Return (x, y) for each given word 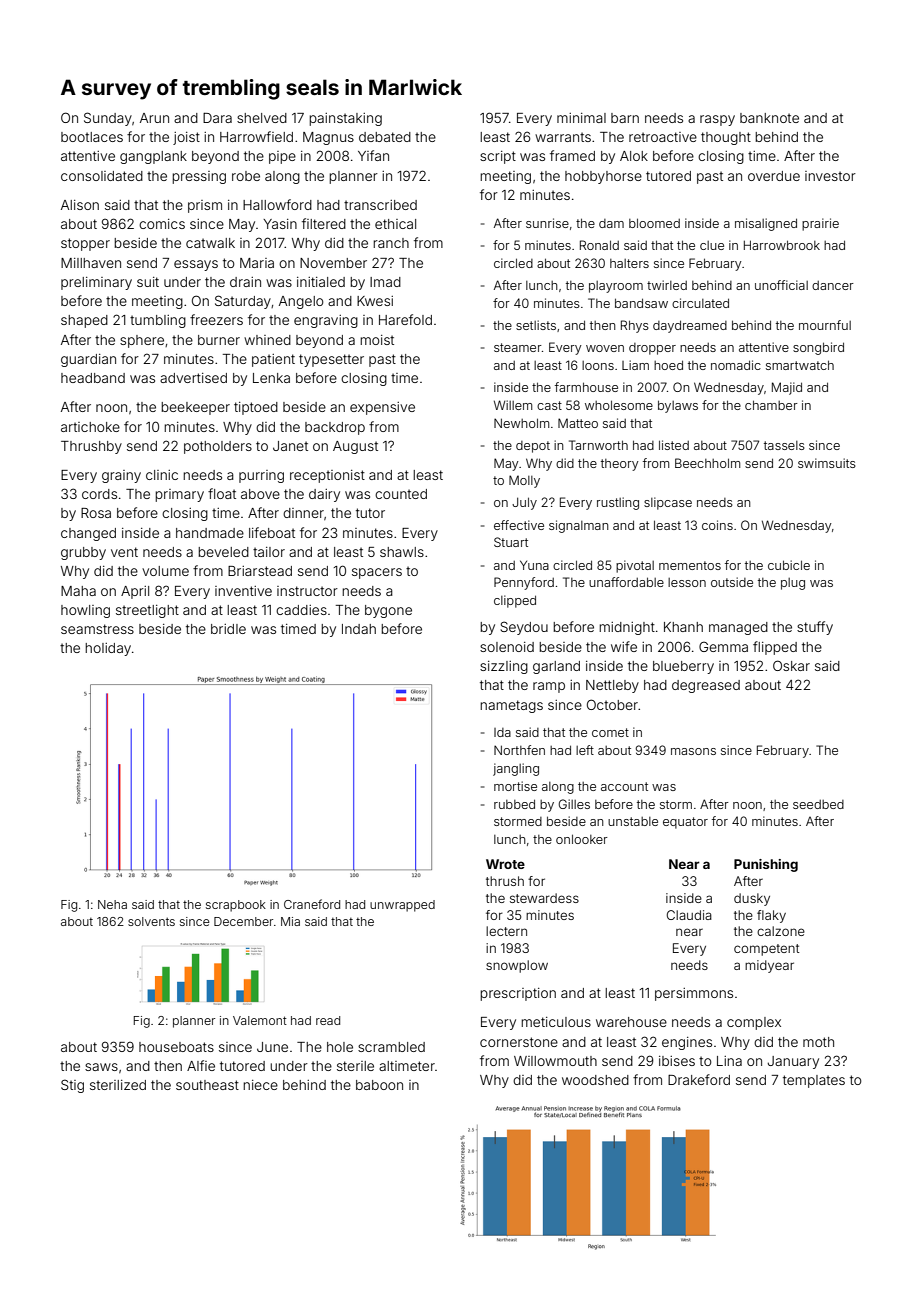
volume (165, 571)
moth (818, 1042)
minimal (581, 118)
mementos (690, 565)
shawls (402, 552)
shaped (84, 321)
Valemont (260, 1020)
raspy (717, 120)
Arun (154, 118)
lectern (506, 931)
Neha (112, 904)
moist (377, 340)
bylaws (678, 406)
